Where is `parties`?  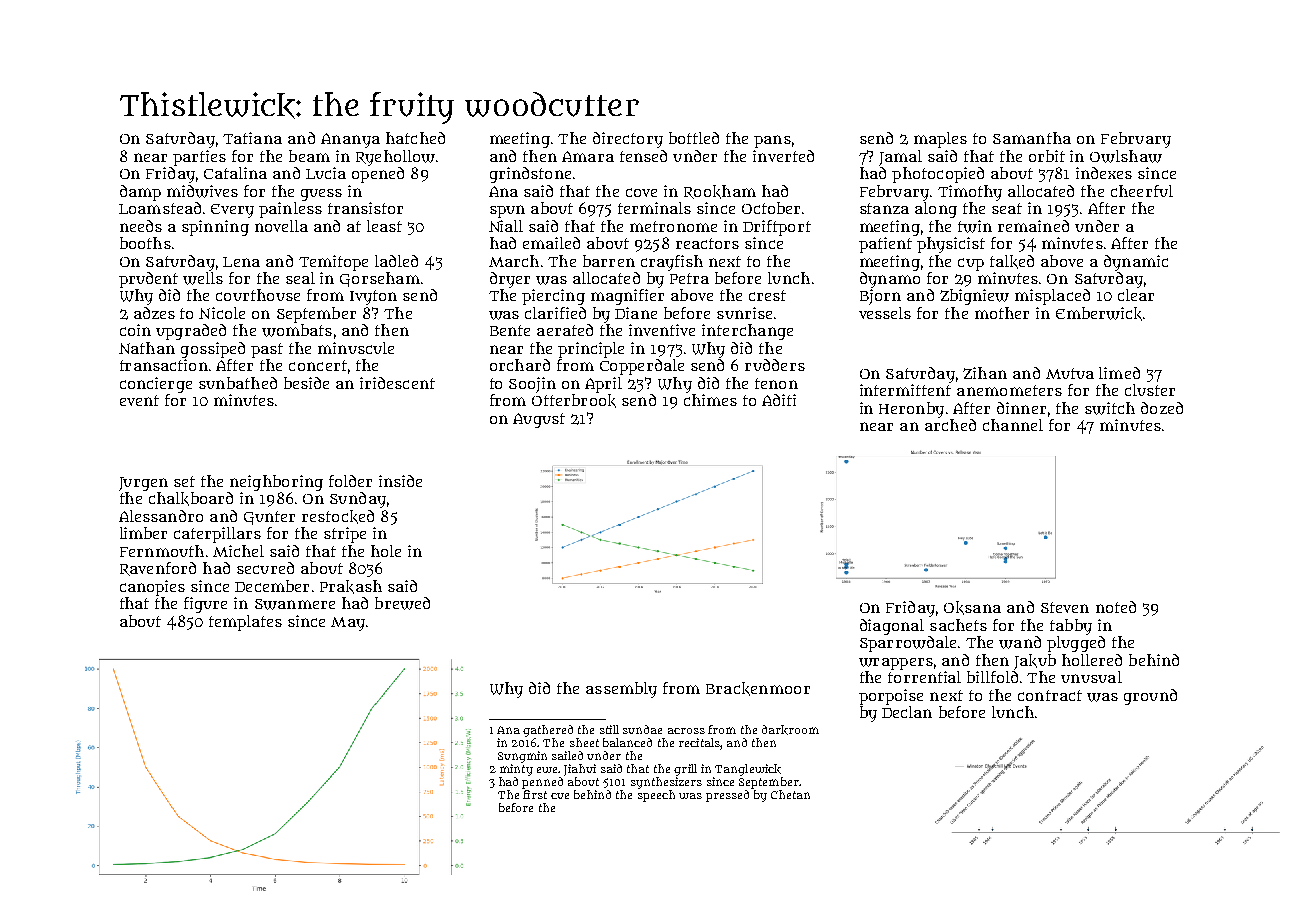 parties is located at coordinates (199, 158).
